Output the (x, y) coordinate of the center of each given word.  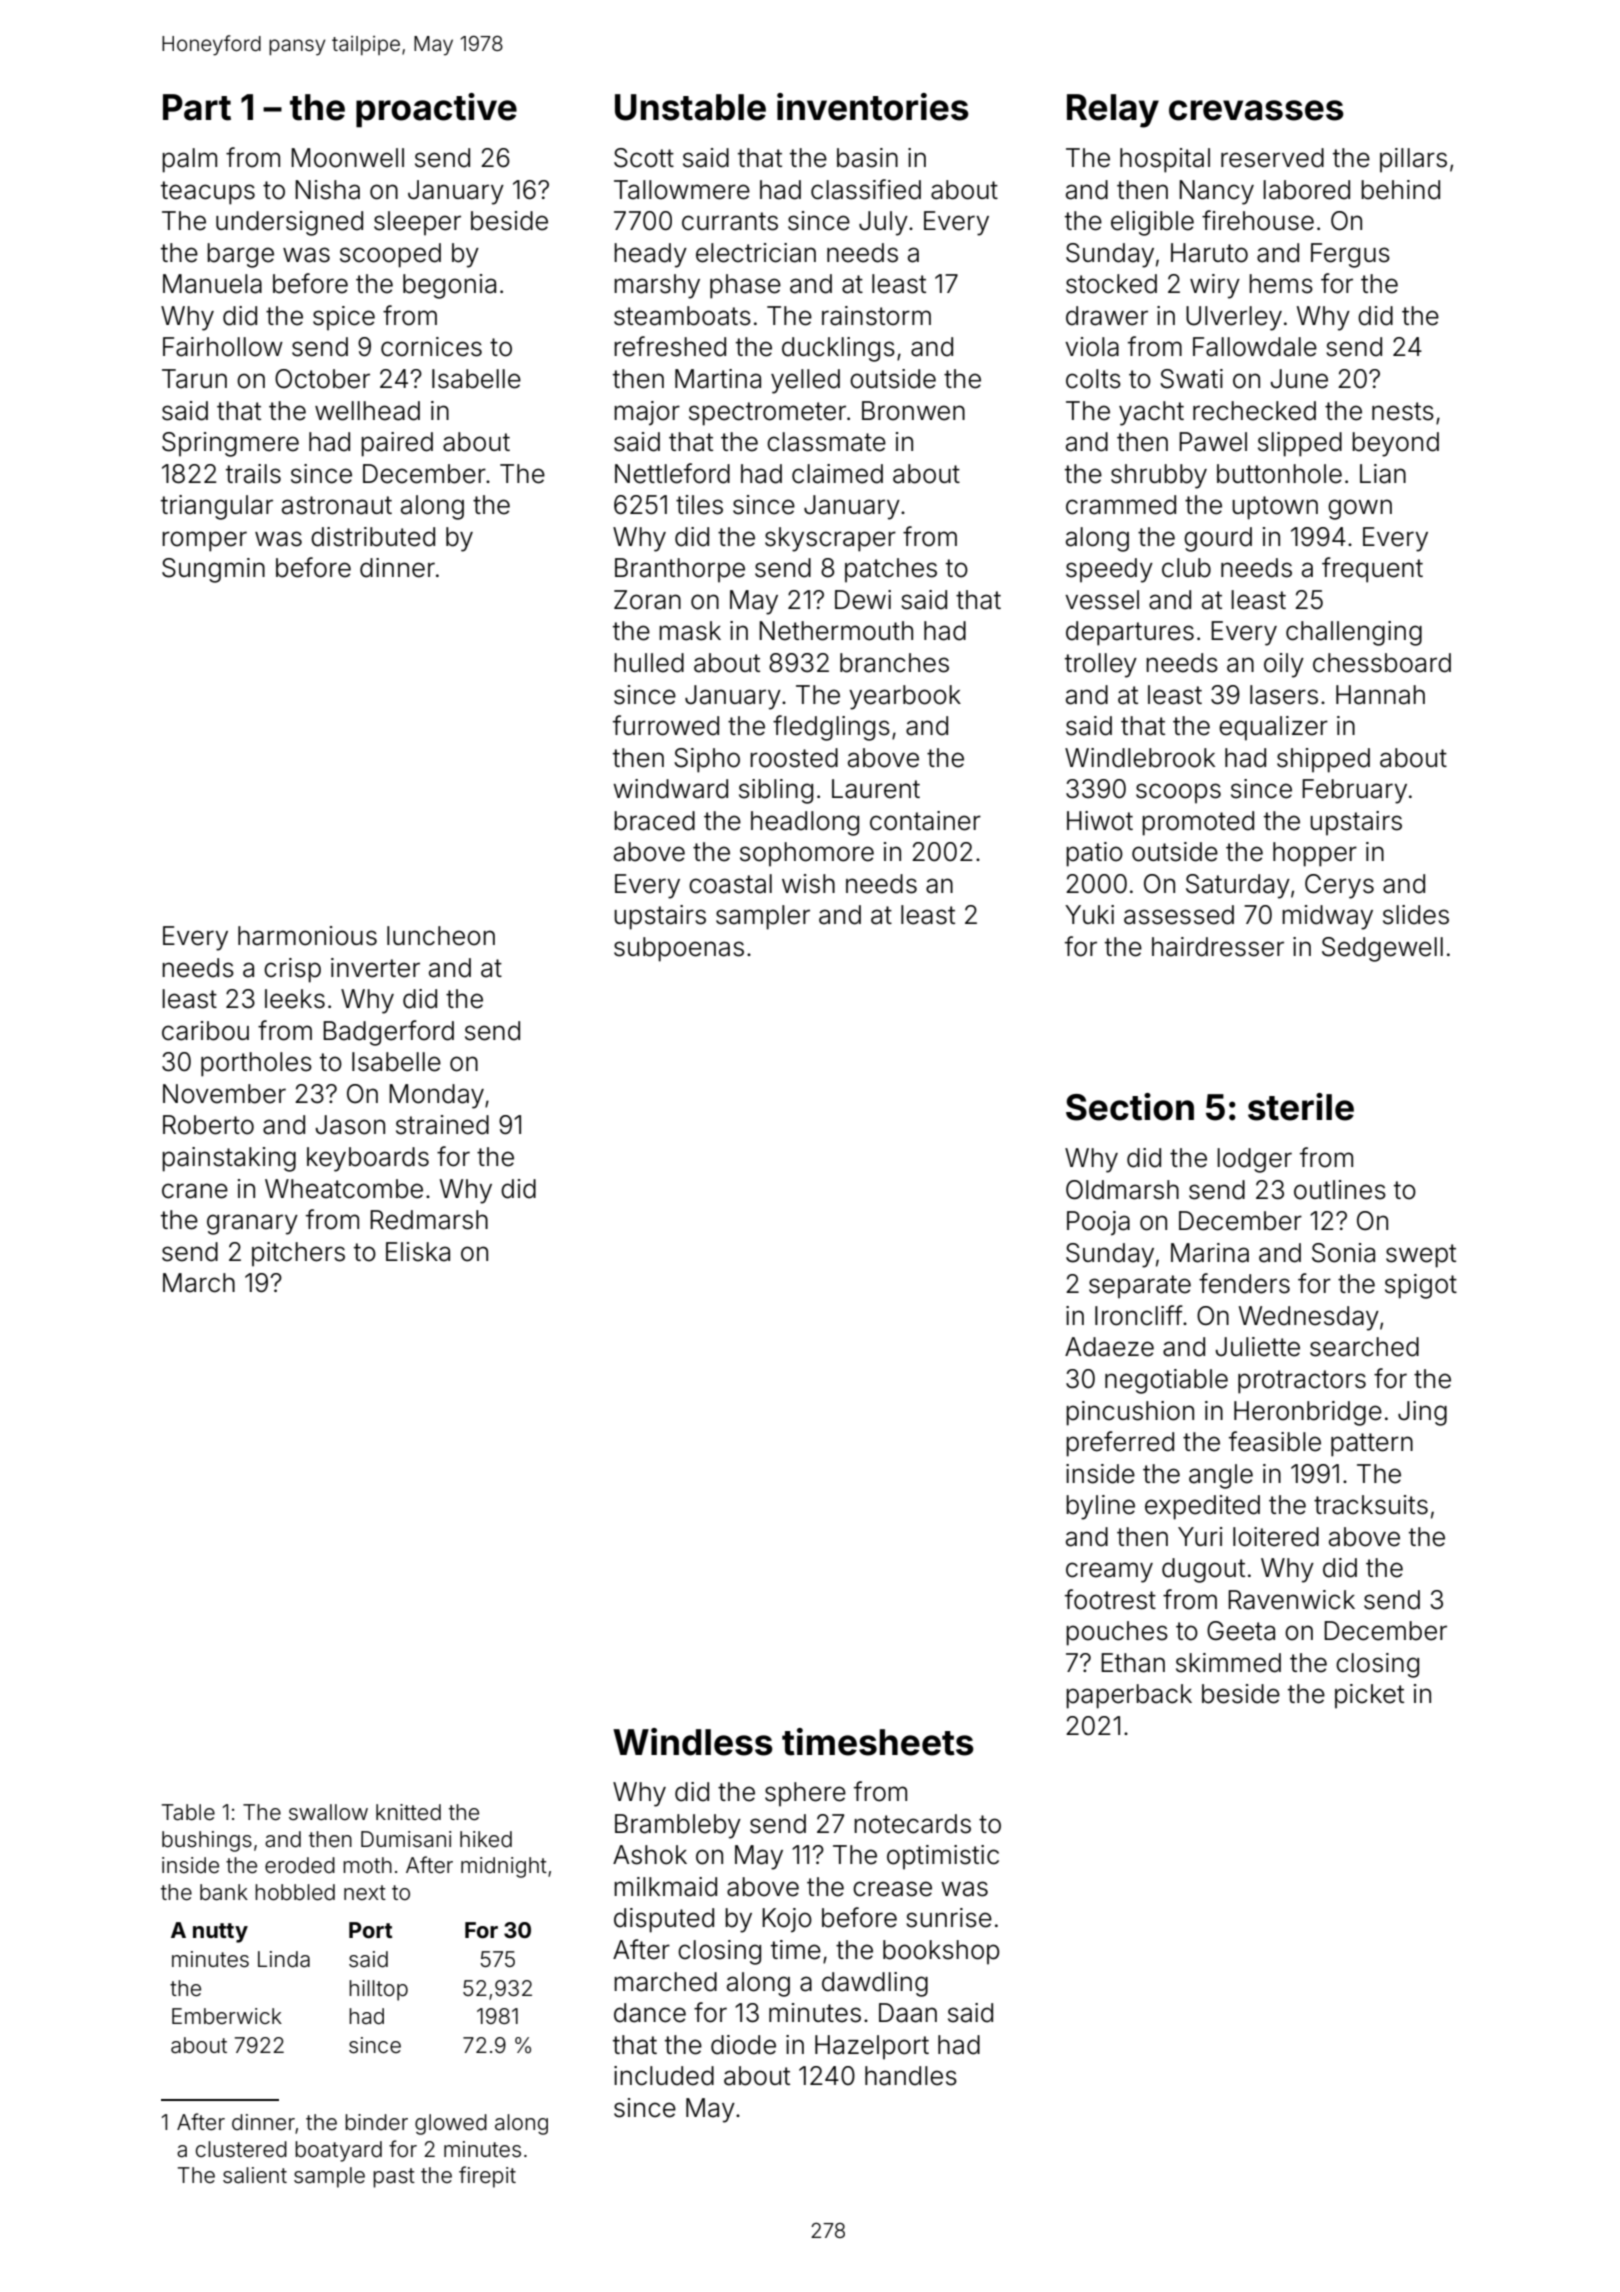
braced (654, 821)
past (394, 2178)
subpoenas (679, 949)
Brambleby (678, 1826)
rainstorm (876, 316)
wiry (1215, 286)
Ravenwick (1291, 1600)
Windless (693, 1742)
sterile (1301, 1107)
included (664, 2076)
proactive (436, 110)
